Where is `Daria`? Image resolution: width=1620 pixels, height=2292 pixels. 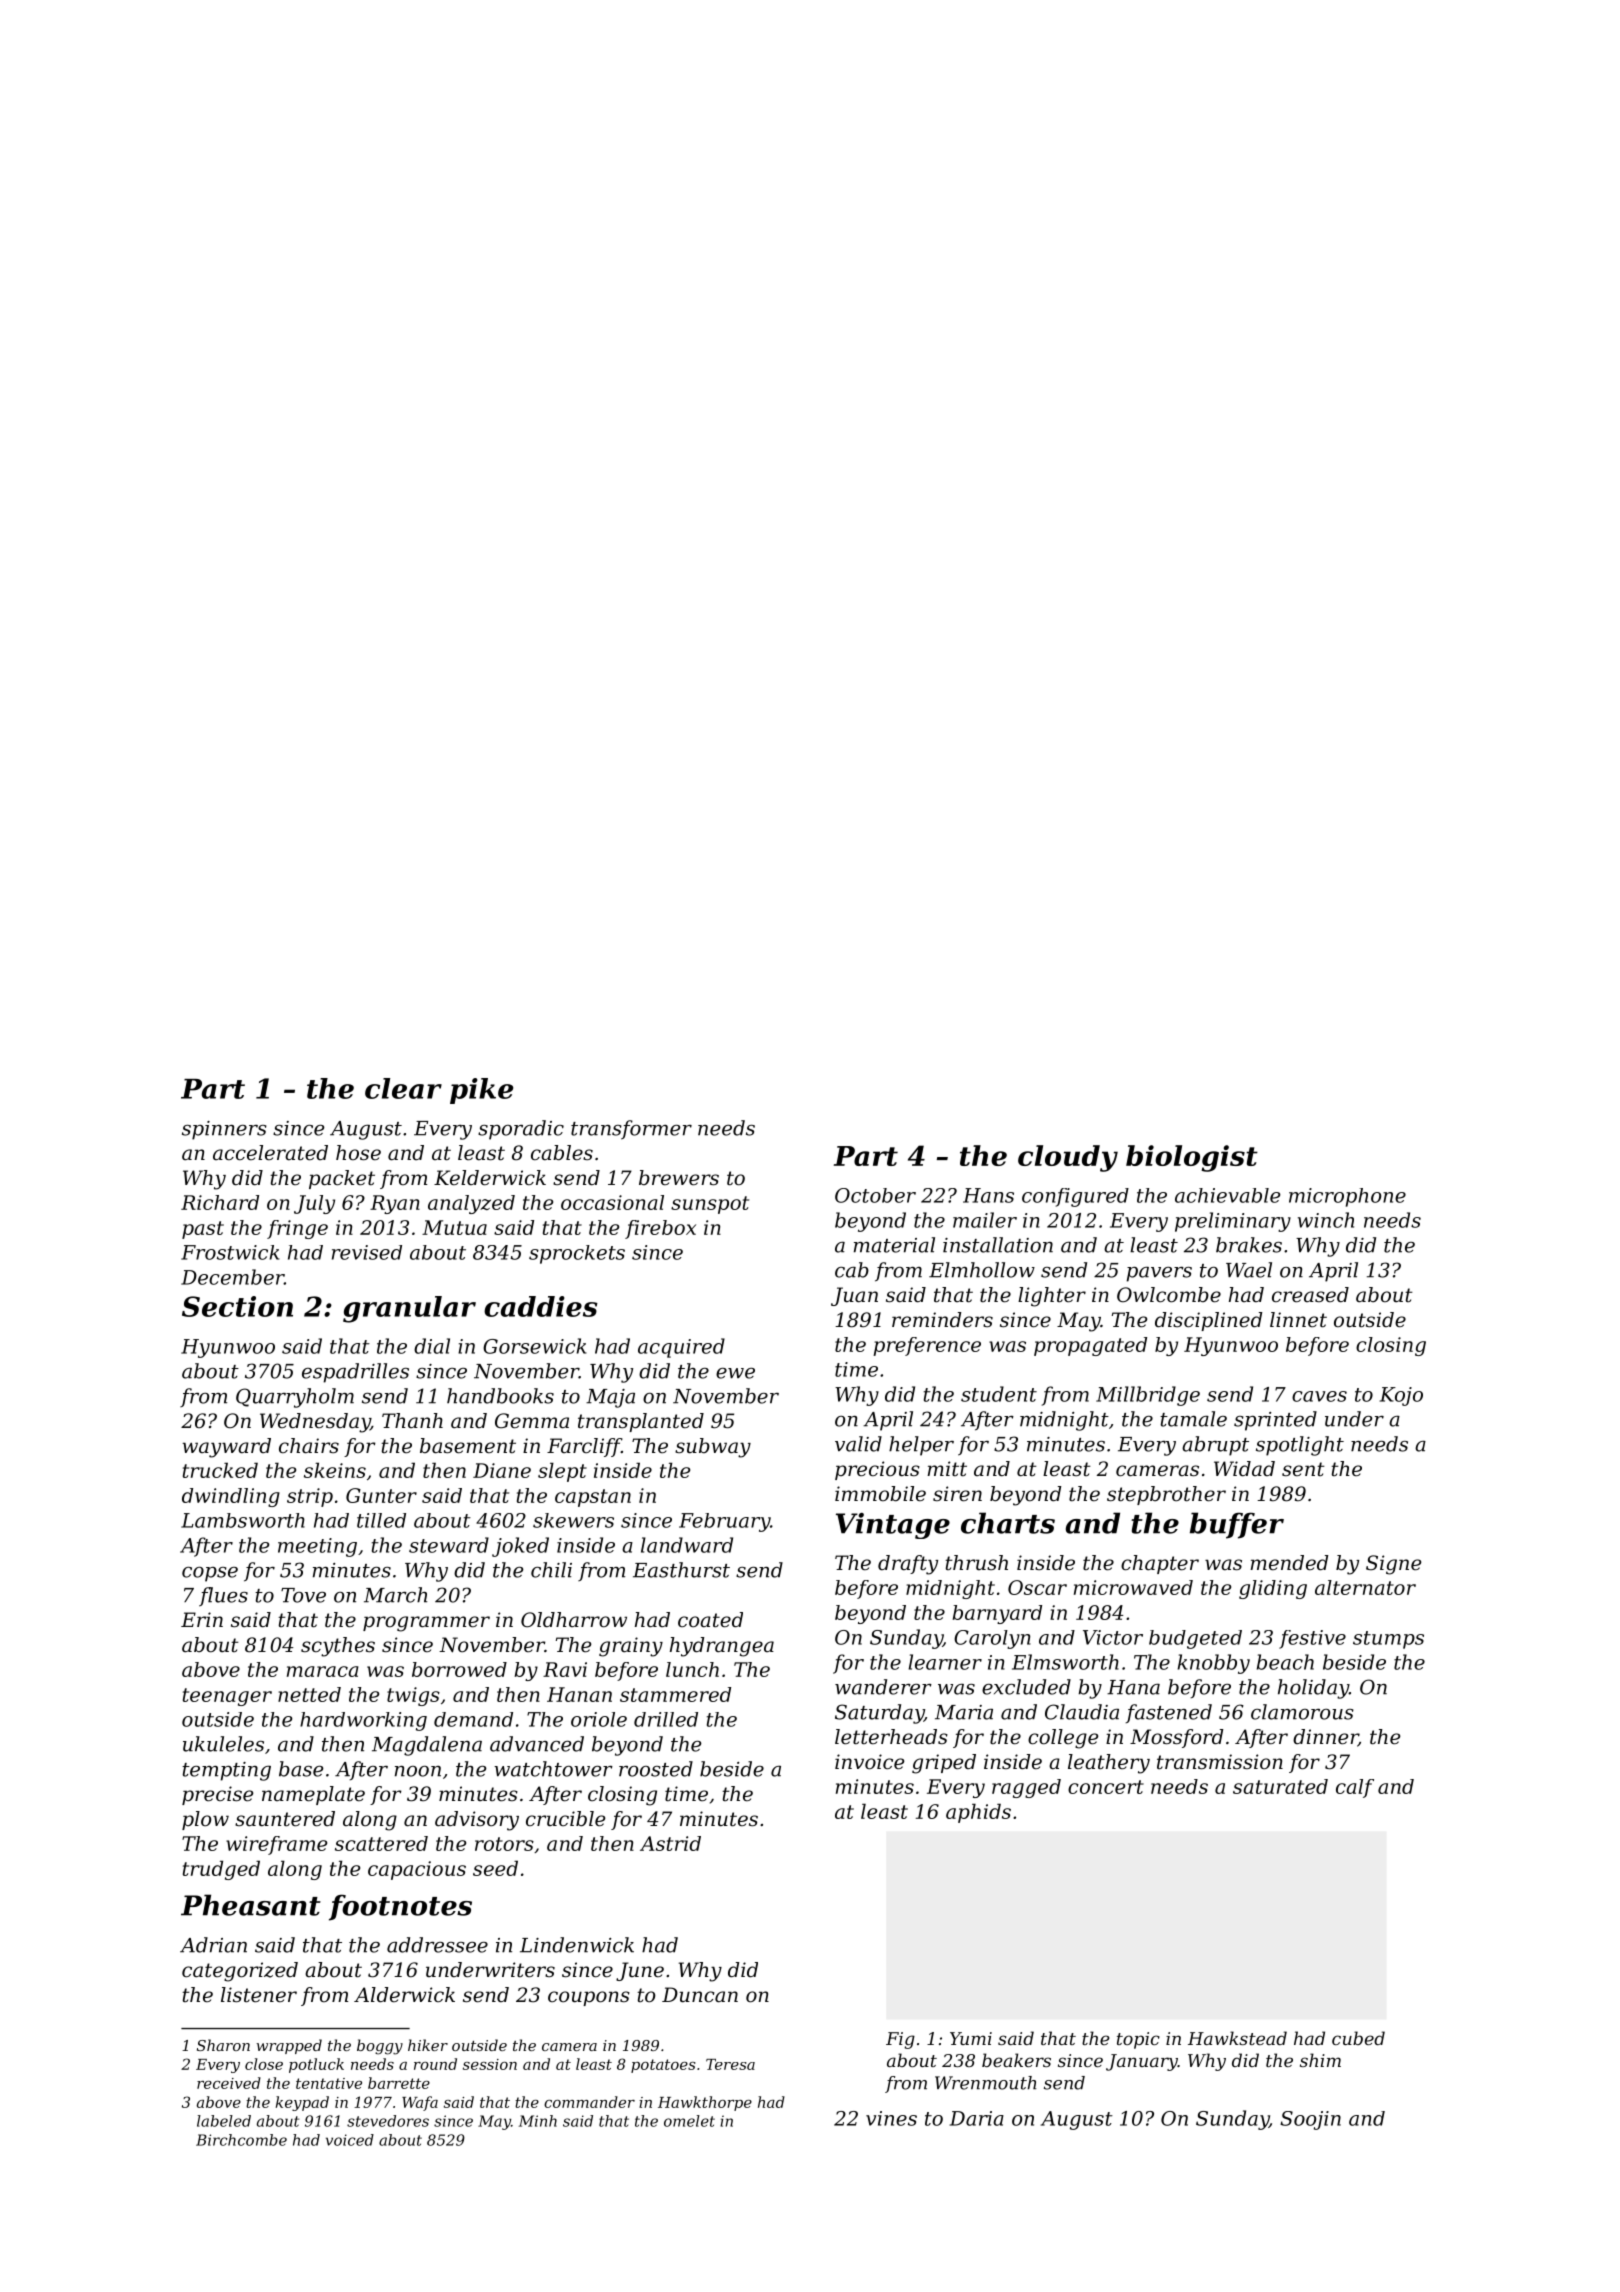
Daria is located at coordinates (977, 2118).
